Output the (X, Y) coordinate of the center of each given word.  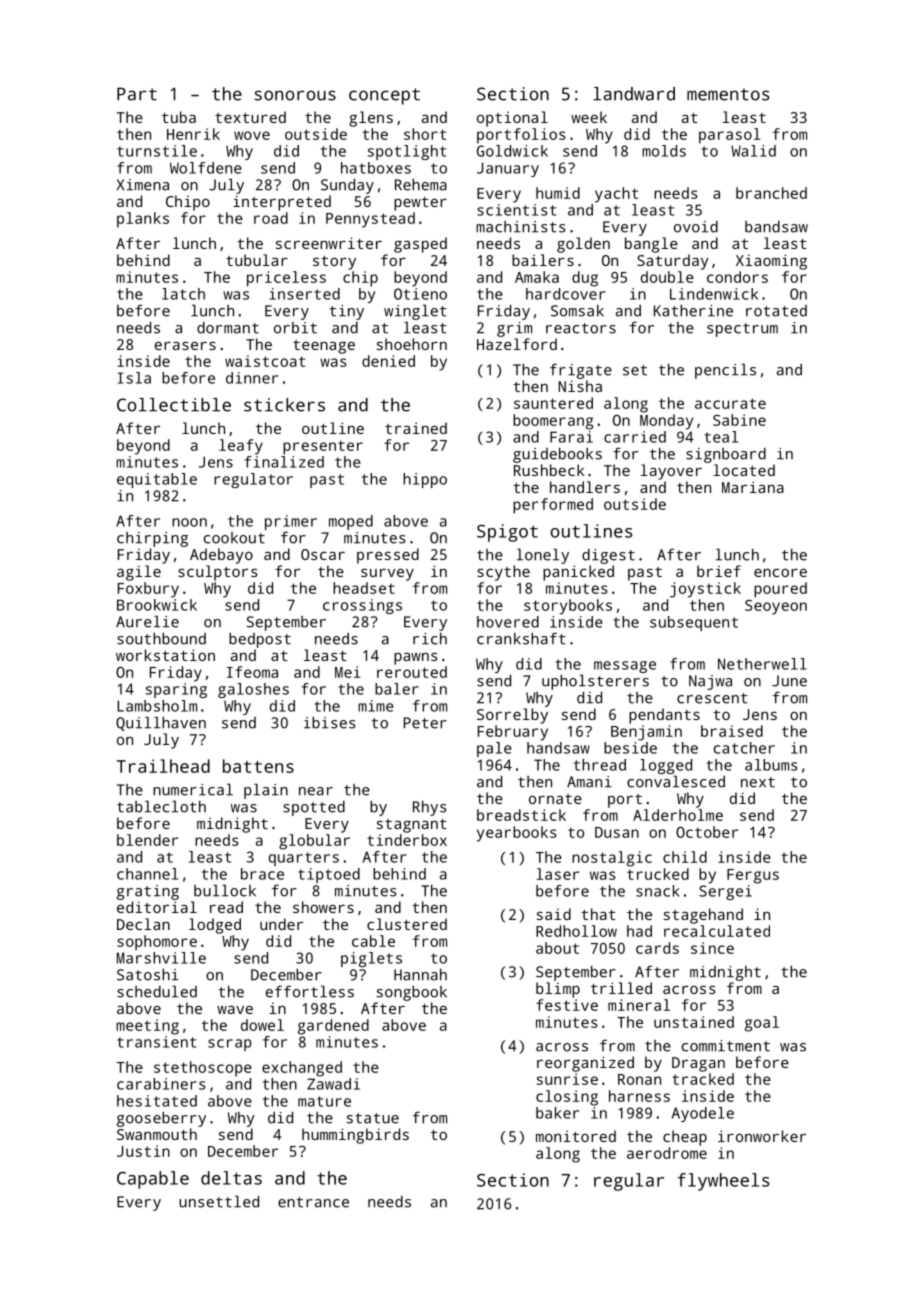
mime (376, 706)
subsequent (694, 623)
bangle (651, 245)
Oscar (323, 554)
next (758, 782)
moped (351, 522)
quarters (304, 859)
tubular (257, 260)
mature (324, 1101)
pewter (420, 204)
